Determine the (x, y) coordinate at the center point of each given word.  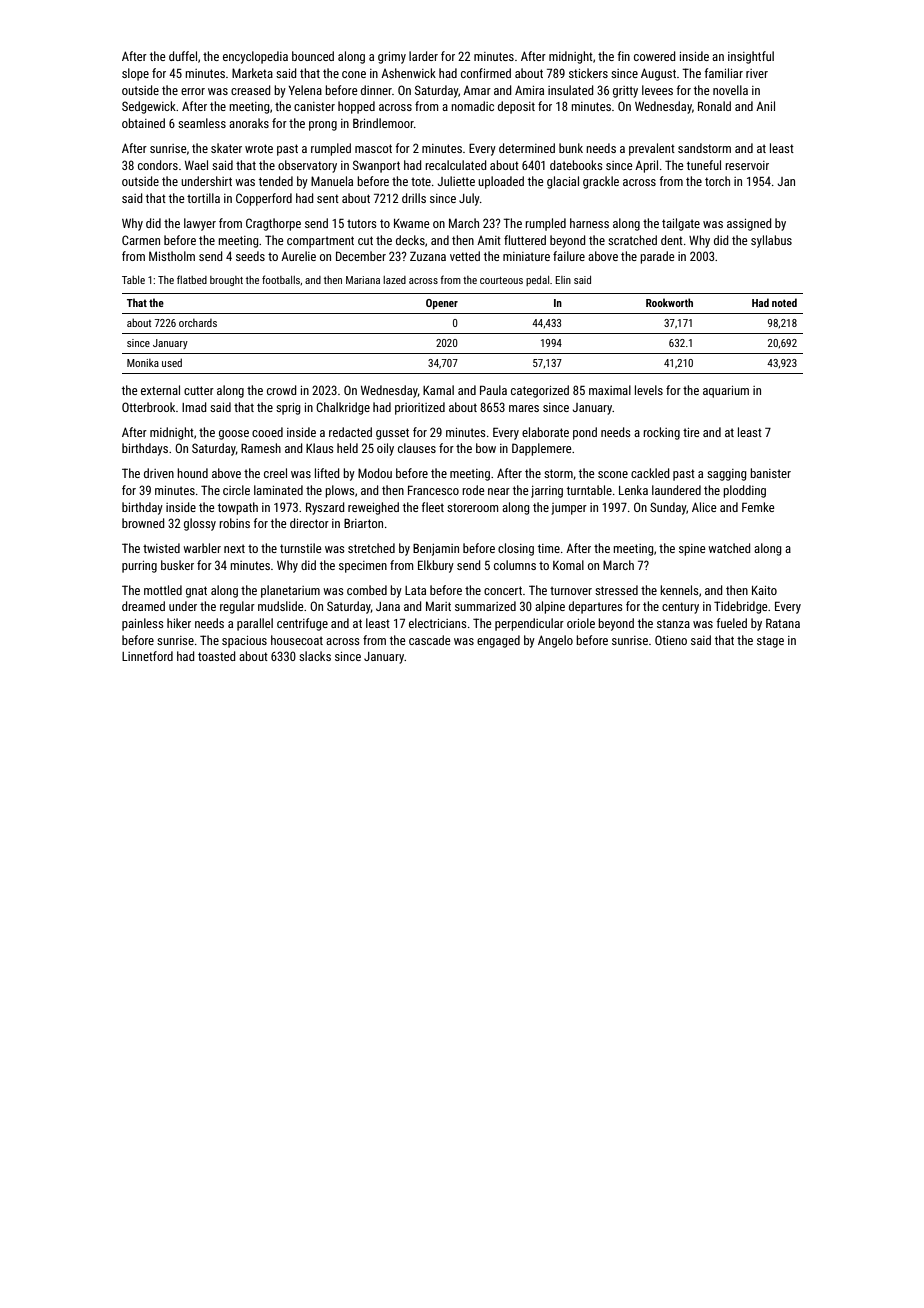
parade (657, 257)
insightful (751, 57)
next (234, 548)
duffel (183, 56)
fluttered (525, 240)
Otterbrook (148, 407)
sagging (727, 475)
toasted (217, 656)
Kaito (764, 590)
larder (423, 56)
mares (524, 408)
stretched (371, 548)
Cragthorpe (273, 224)
